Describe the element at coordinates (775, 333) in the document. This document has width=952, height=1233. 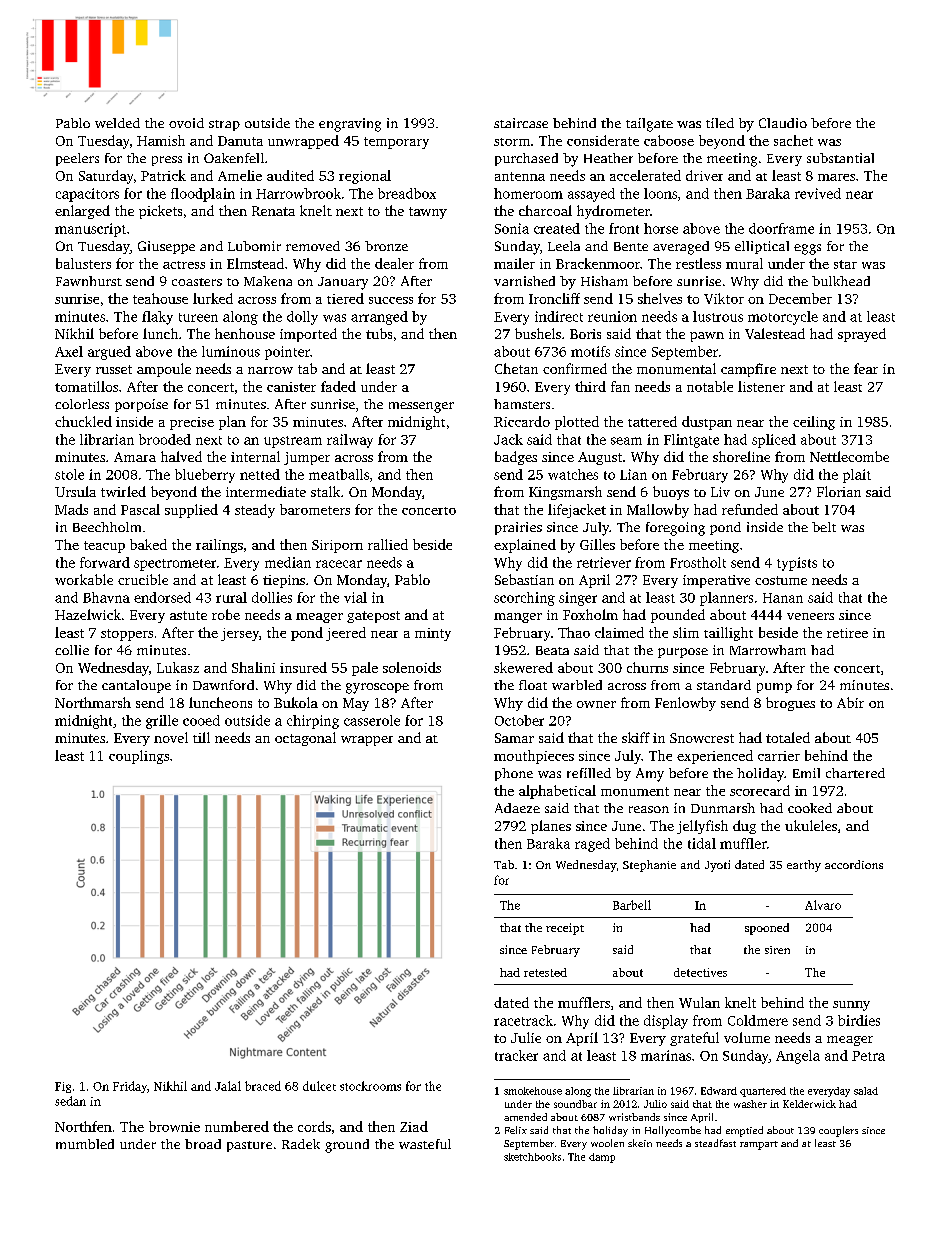
I see `Valestead` at that location.
